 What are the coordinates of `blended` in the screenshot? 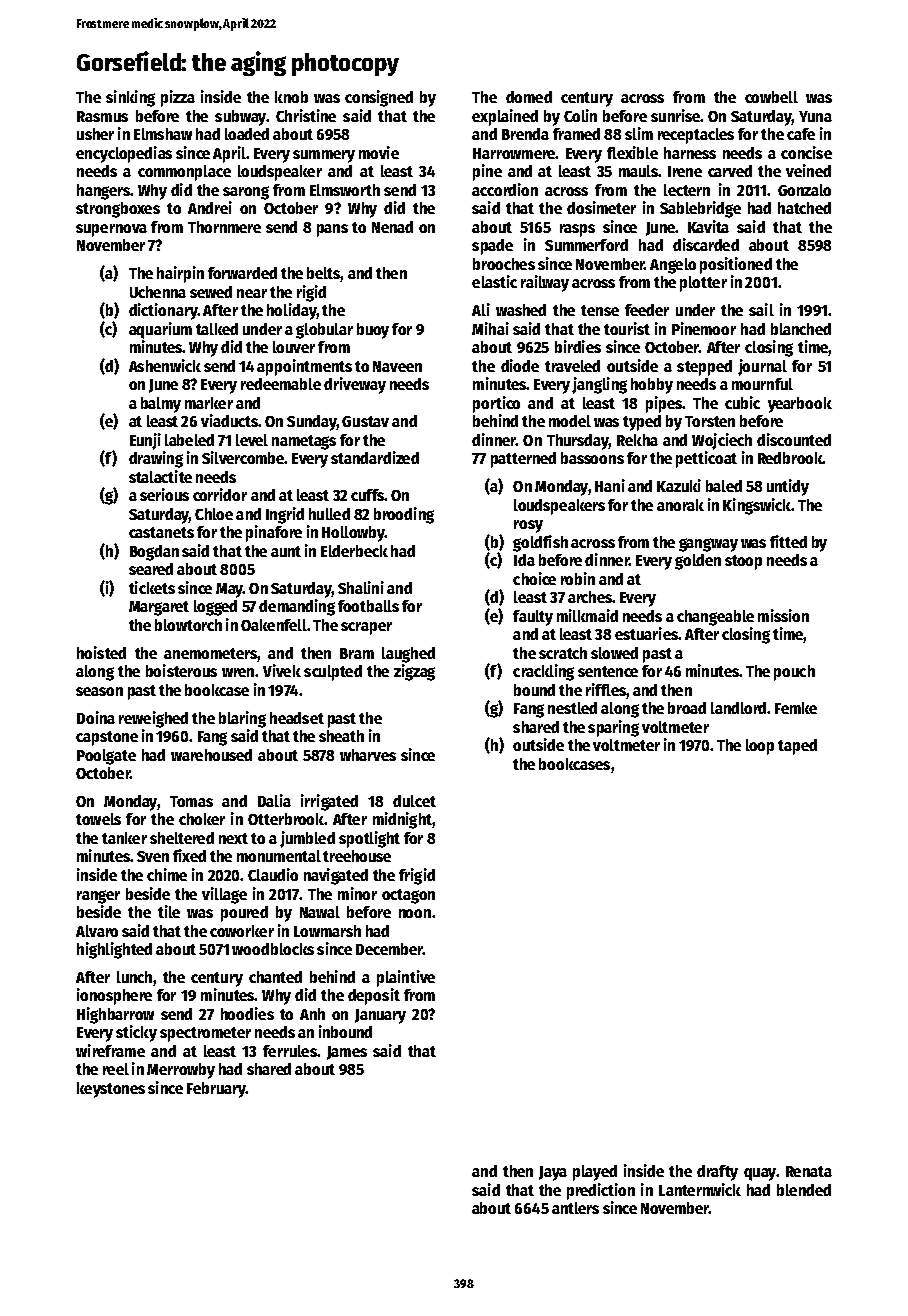 It's located at (804, 1190).
